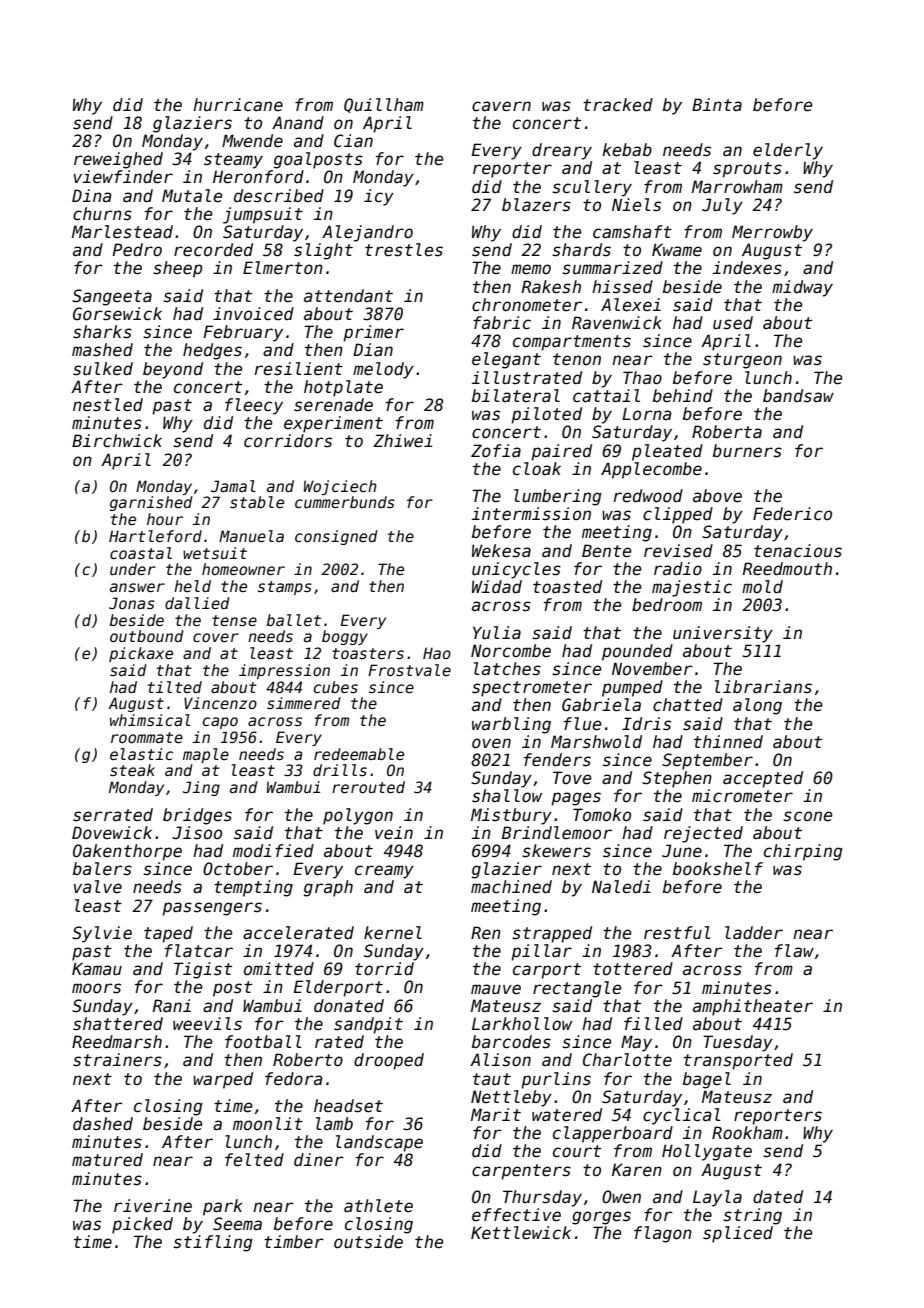  Describe the element at coordinates (747, 1133) in the page. I see `Rookham` at that location.
